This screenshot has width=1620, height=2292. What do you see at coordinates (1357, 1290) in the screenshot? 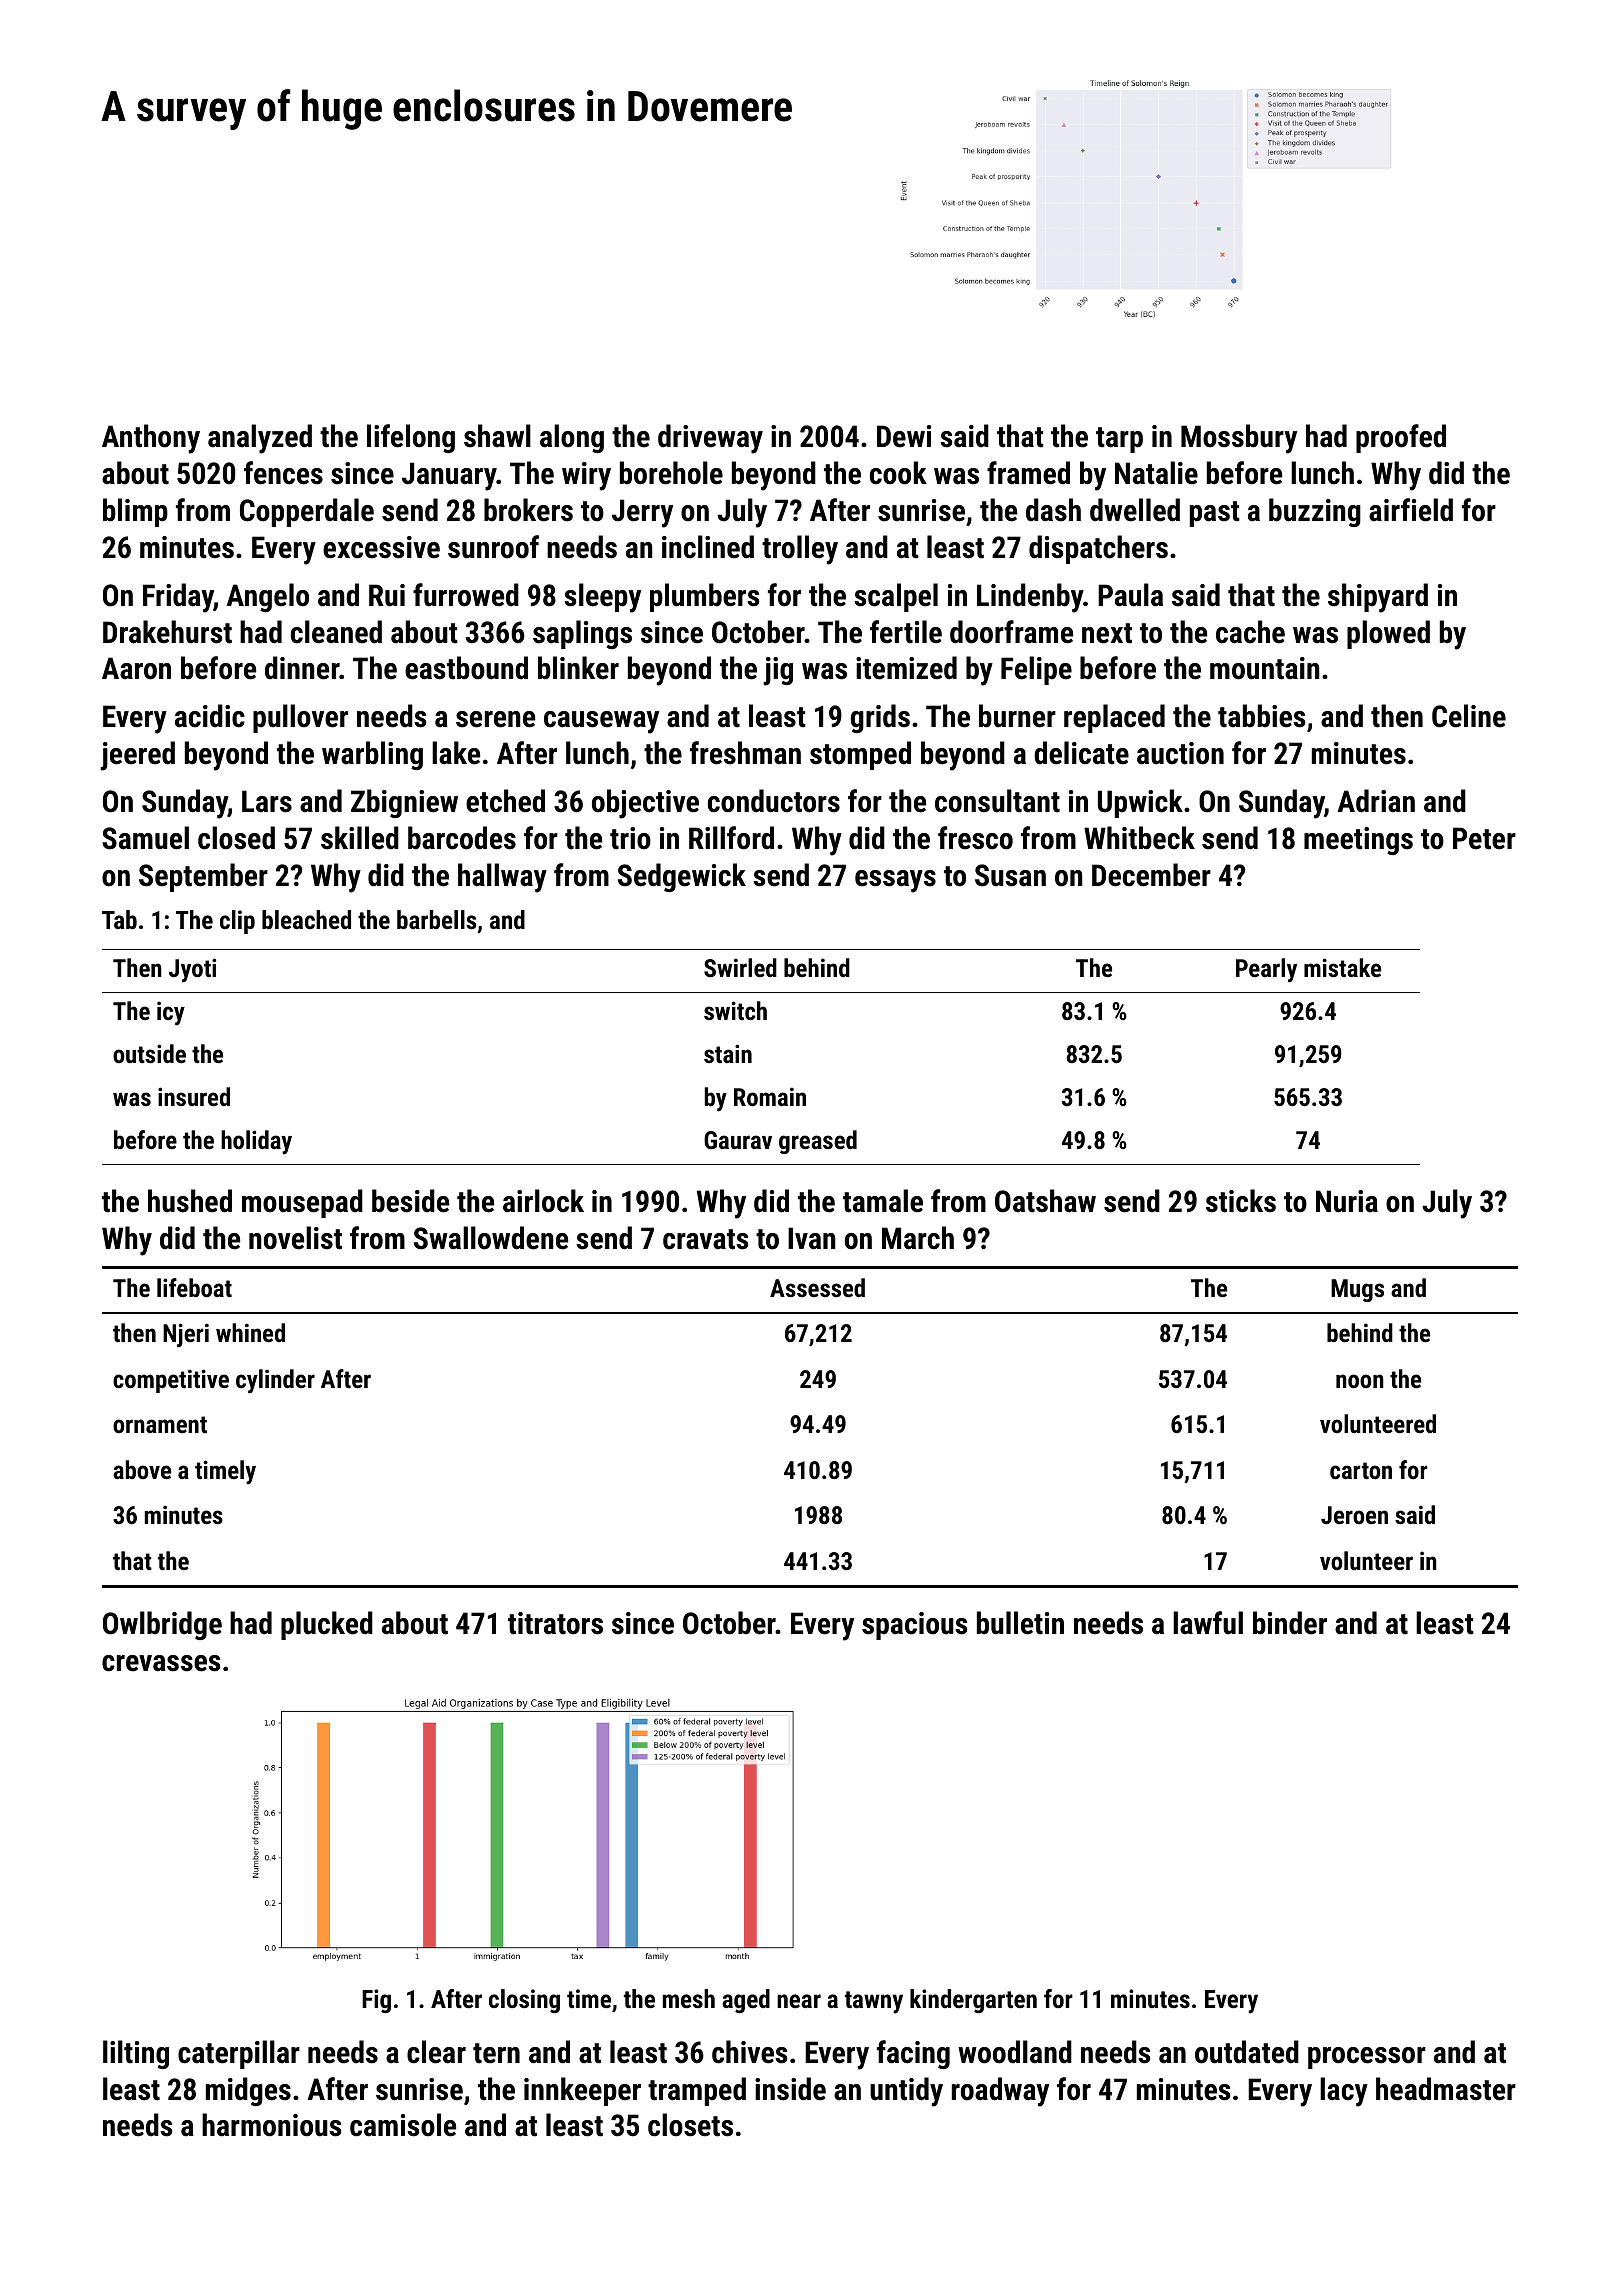
I see `Mugs` at bounding box center [1357, 1290].
